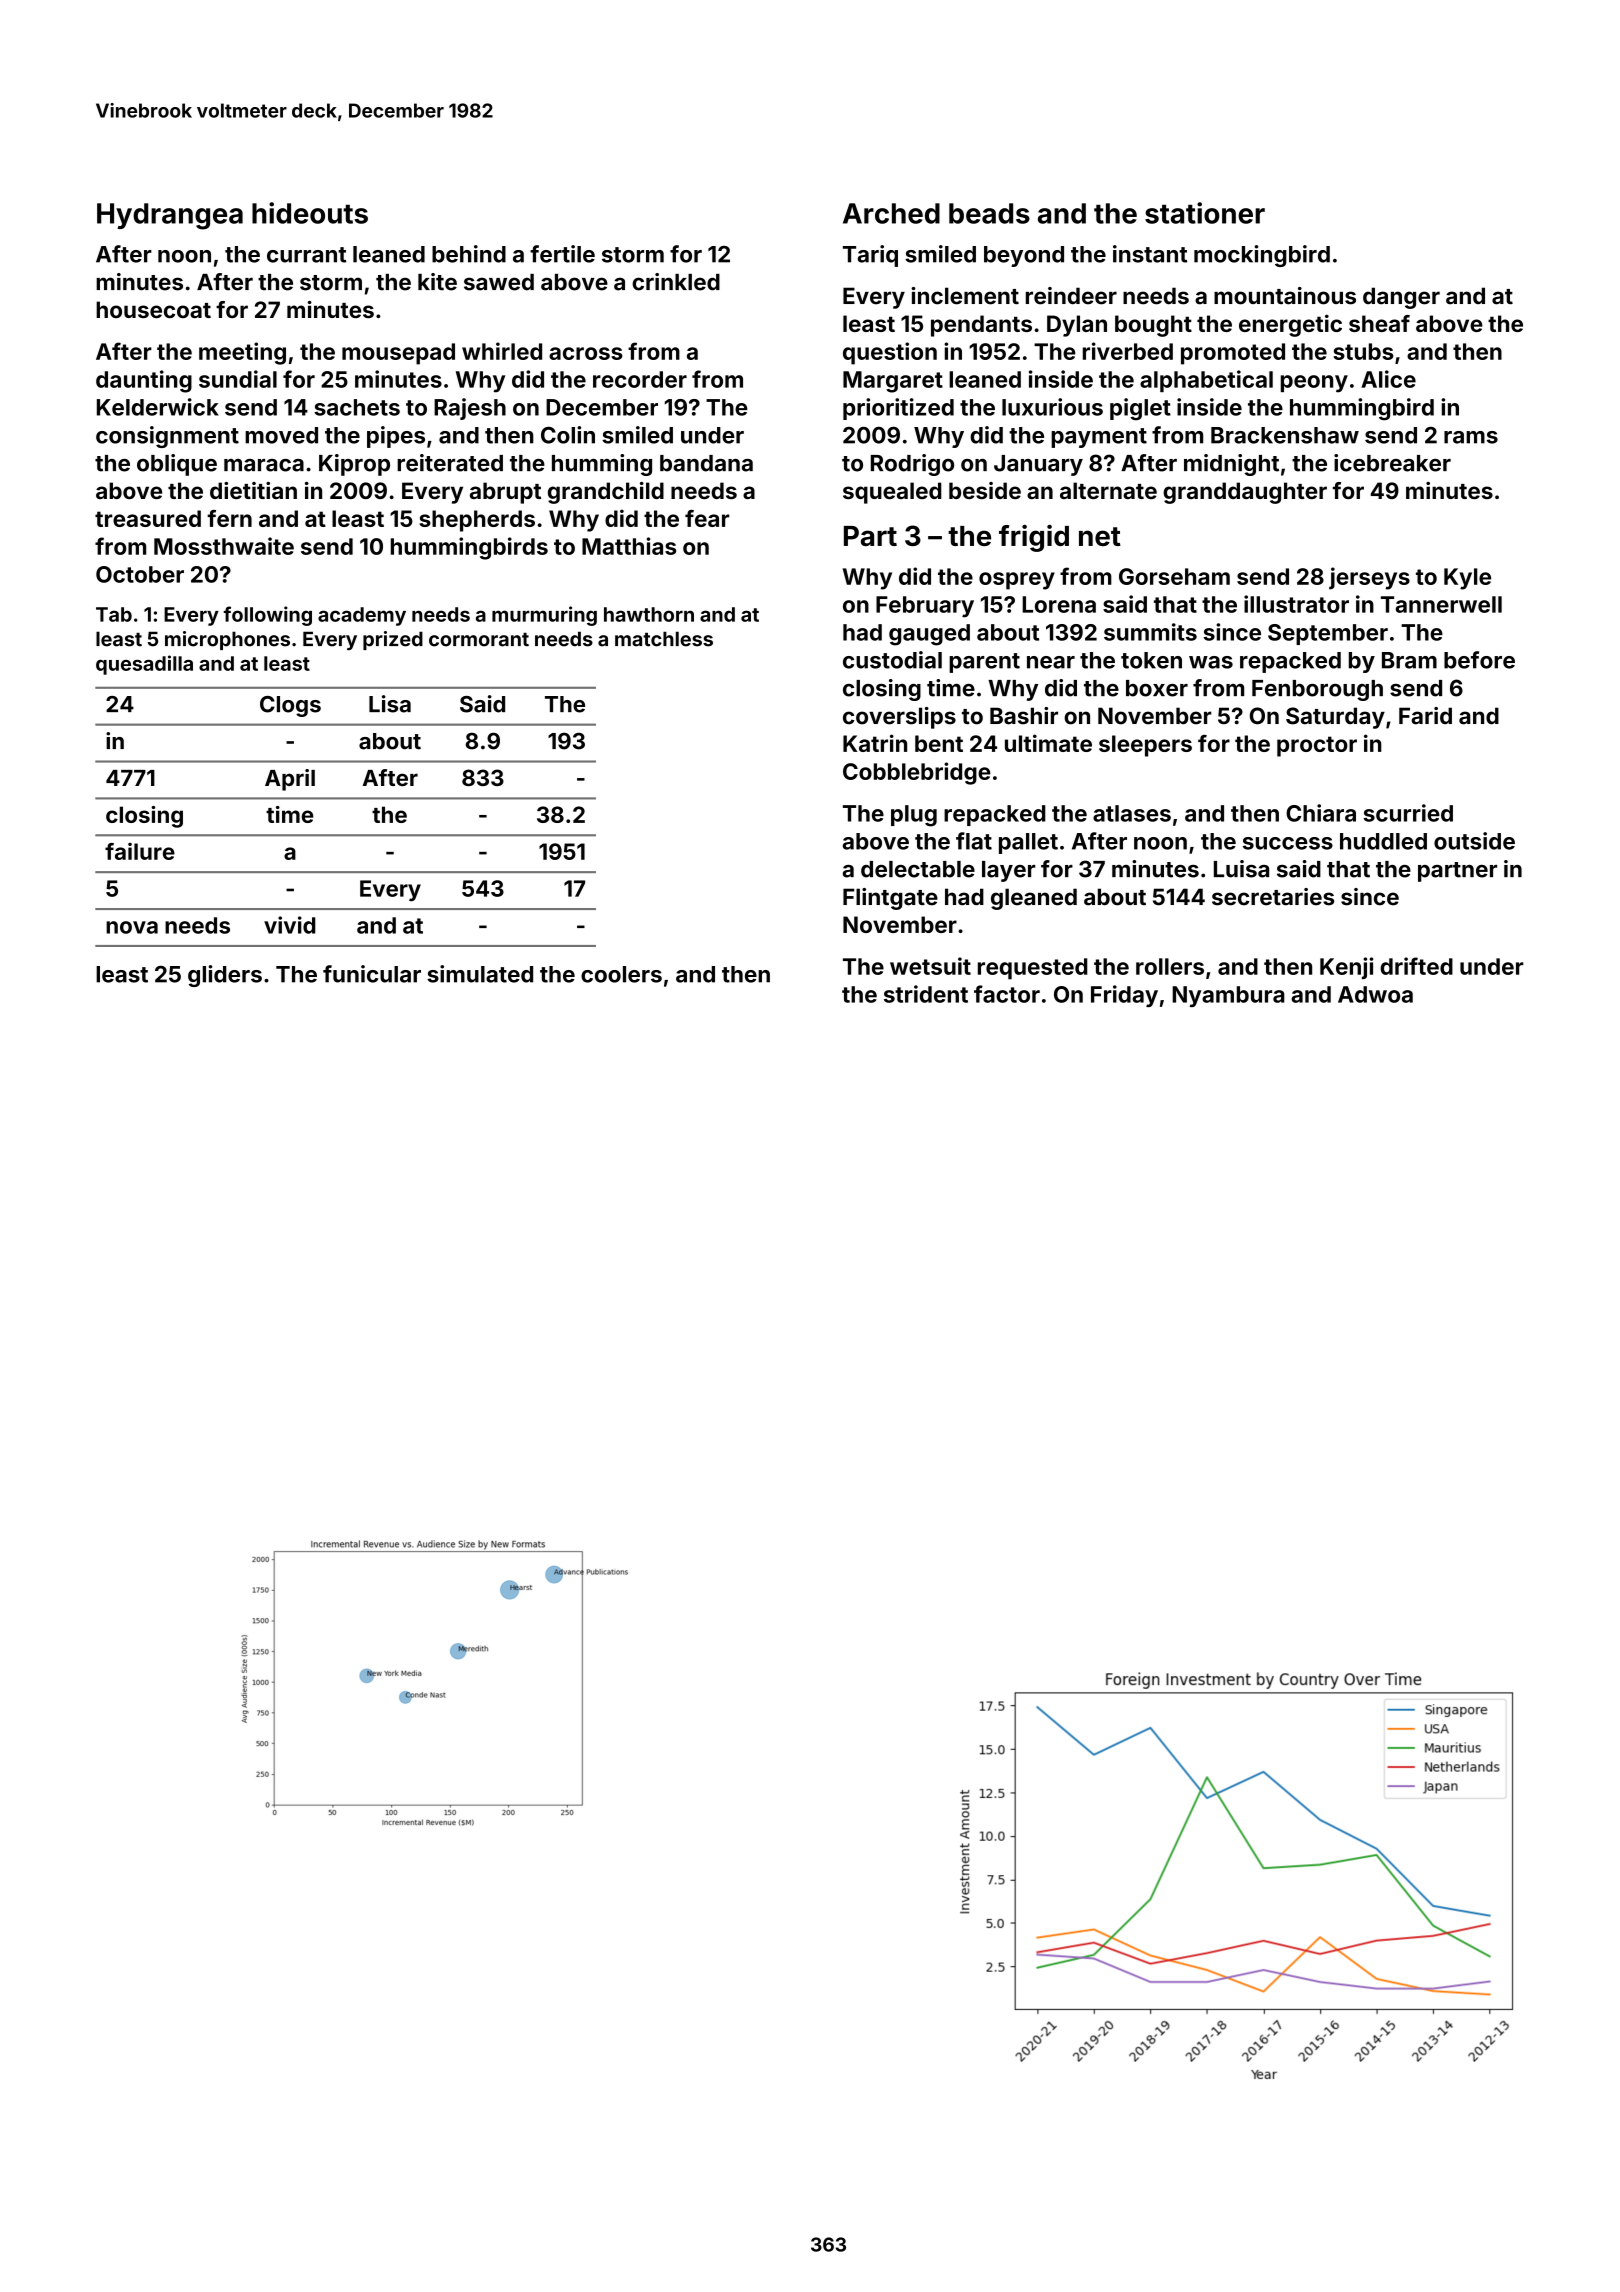 The image size is (1620, 2292). What do you see at coordinates (1007, 994) in the page?
I see `factor` at bounding box center [1007, 994].
